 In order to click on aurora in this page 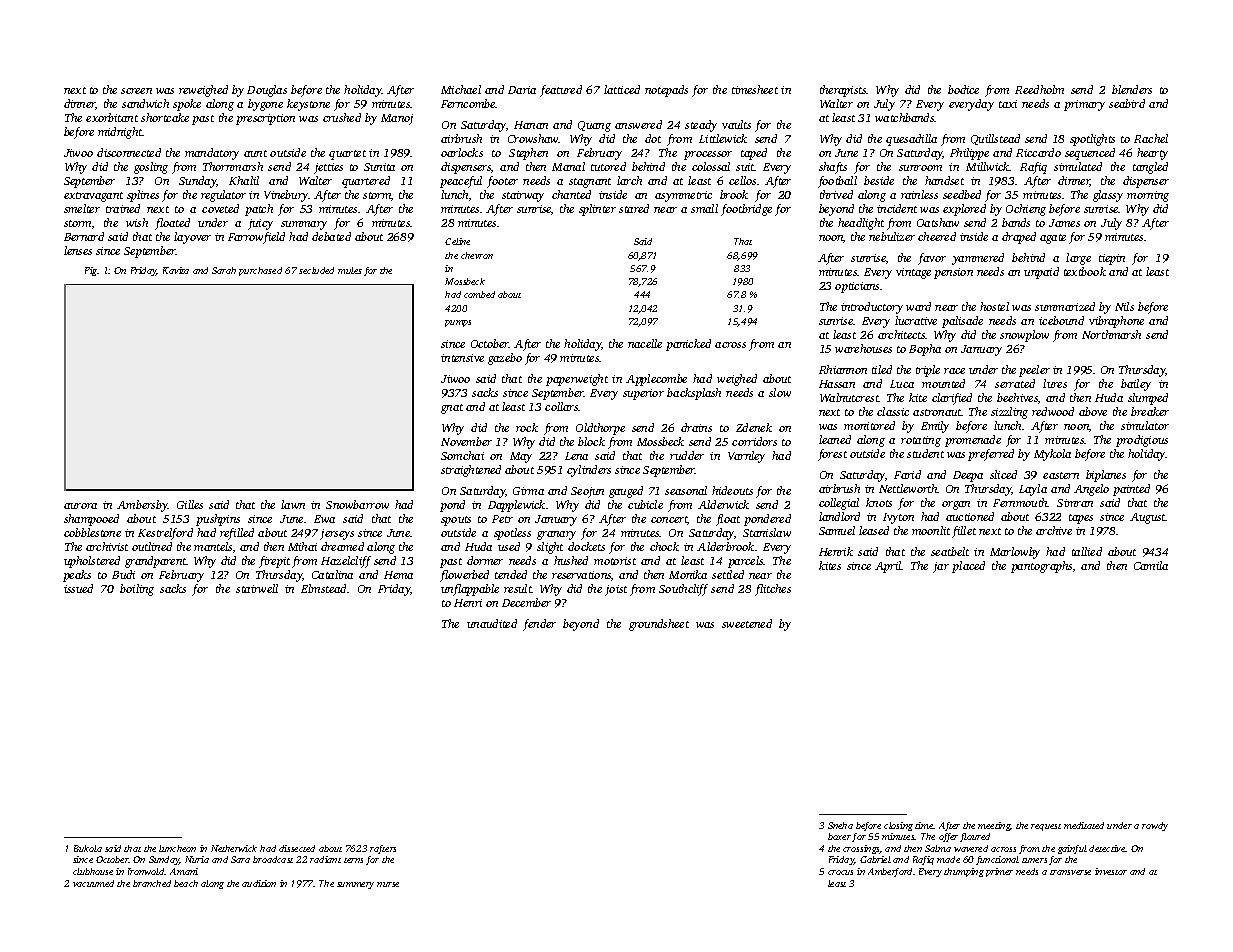, I will do `click(80, 506)`.
